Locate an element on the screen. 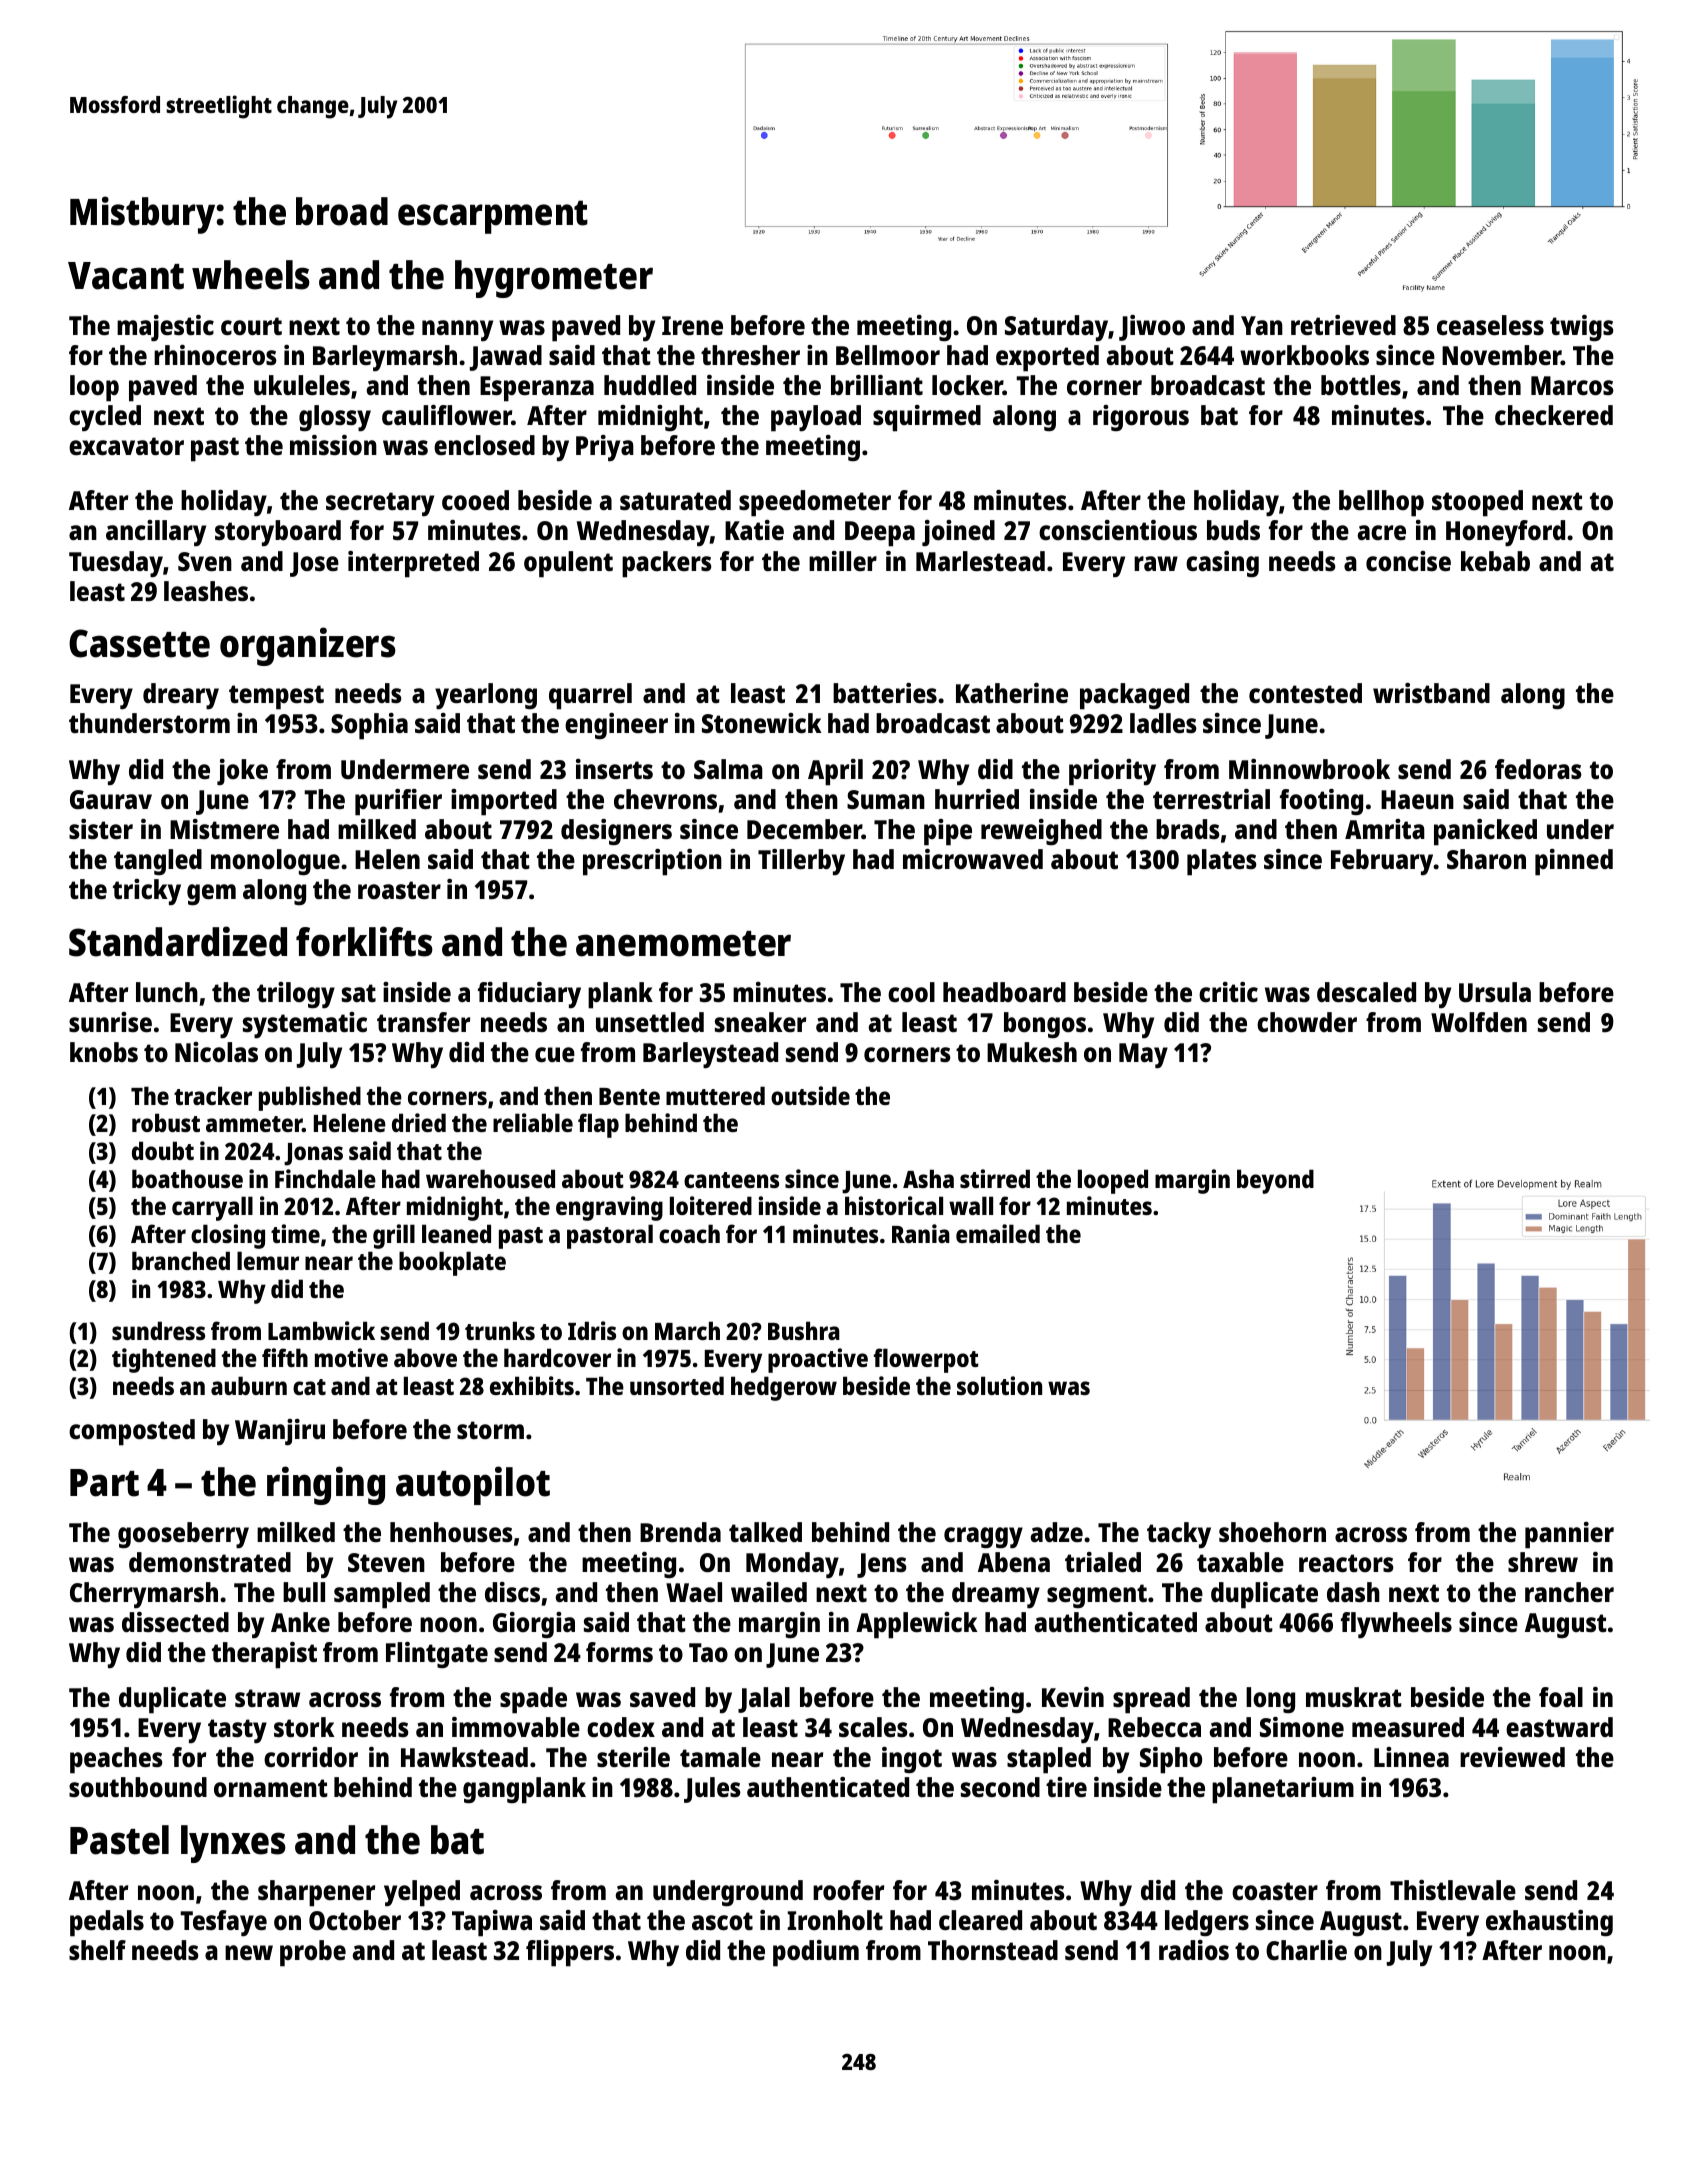 Image resolution: width=1683 pixels, height=2178 pixels. beyond is located at coordinates (1275, 1181).
